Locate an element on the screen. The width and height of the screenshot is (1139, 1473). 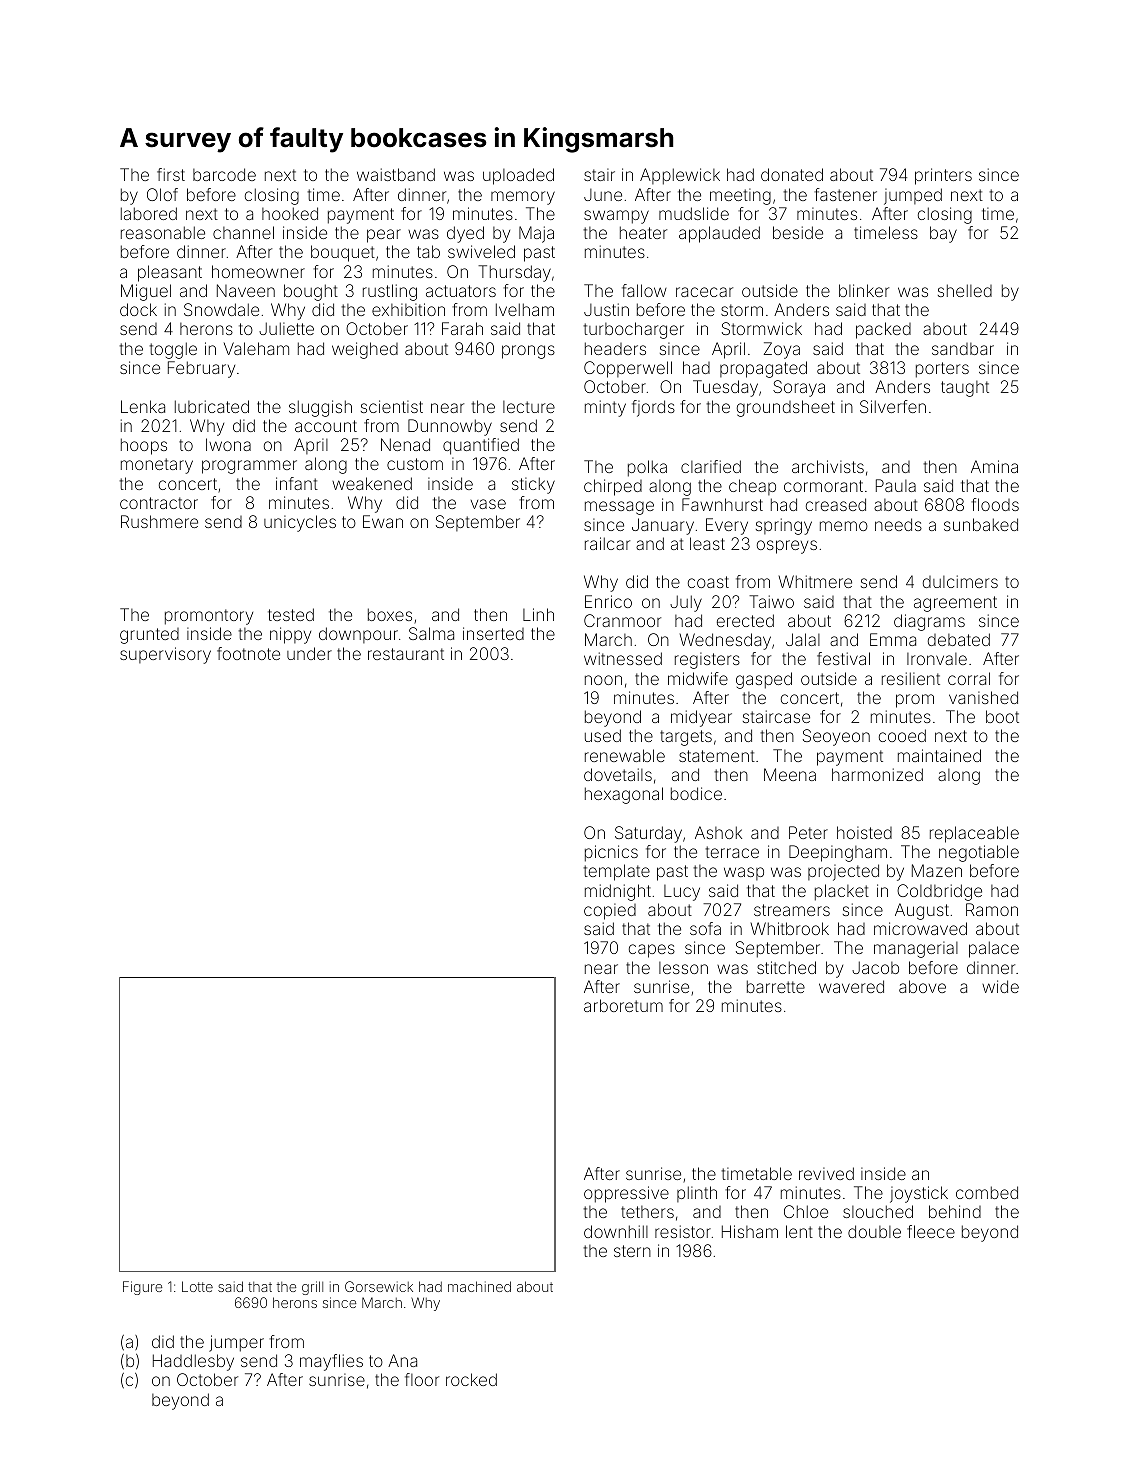
floor is located at coordinates (422, 1379).
